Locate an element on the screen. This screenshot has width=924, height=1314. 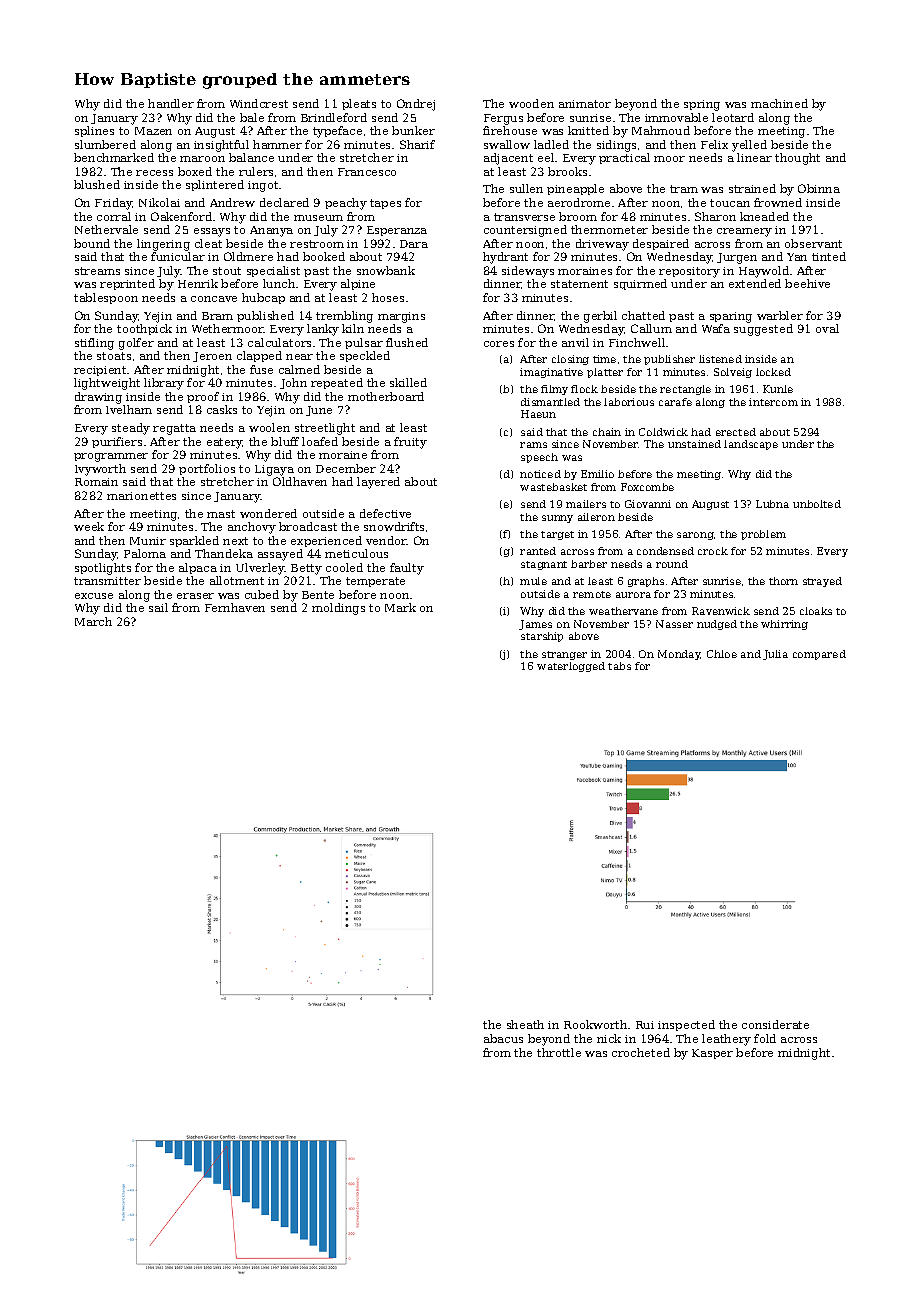
abacus is located at coordinates (503, 1038).
